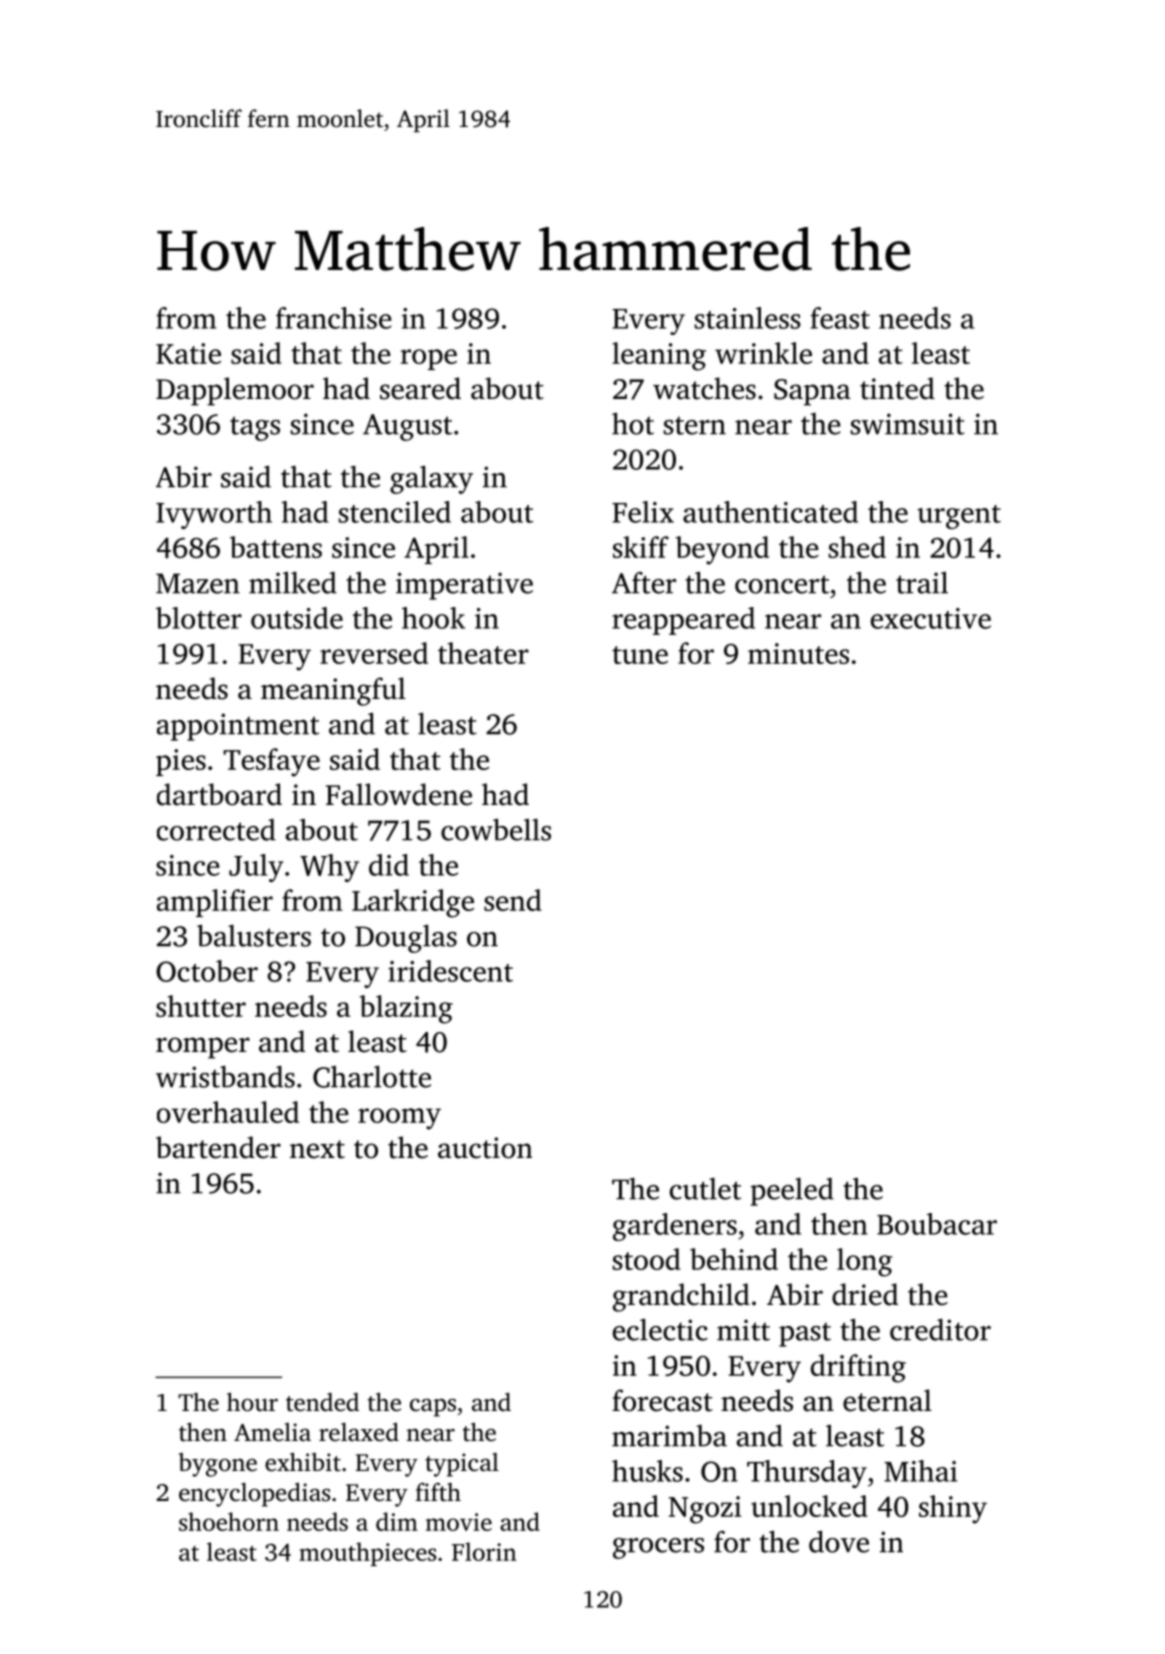 This image has height=1654, width=1165. What do you see at coordinates (218, 1147) in the image?
I see `bartender` at bounding box center [218, 1147].
